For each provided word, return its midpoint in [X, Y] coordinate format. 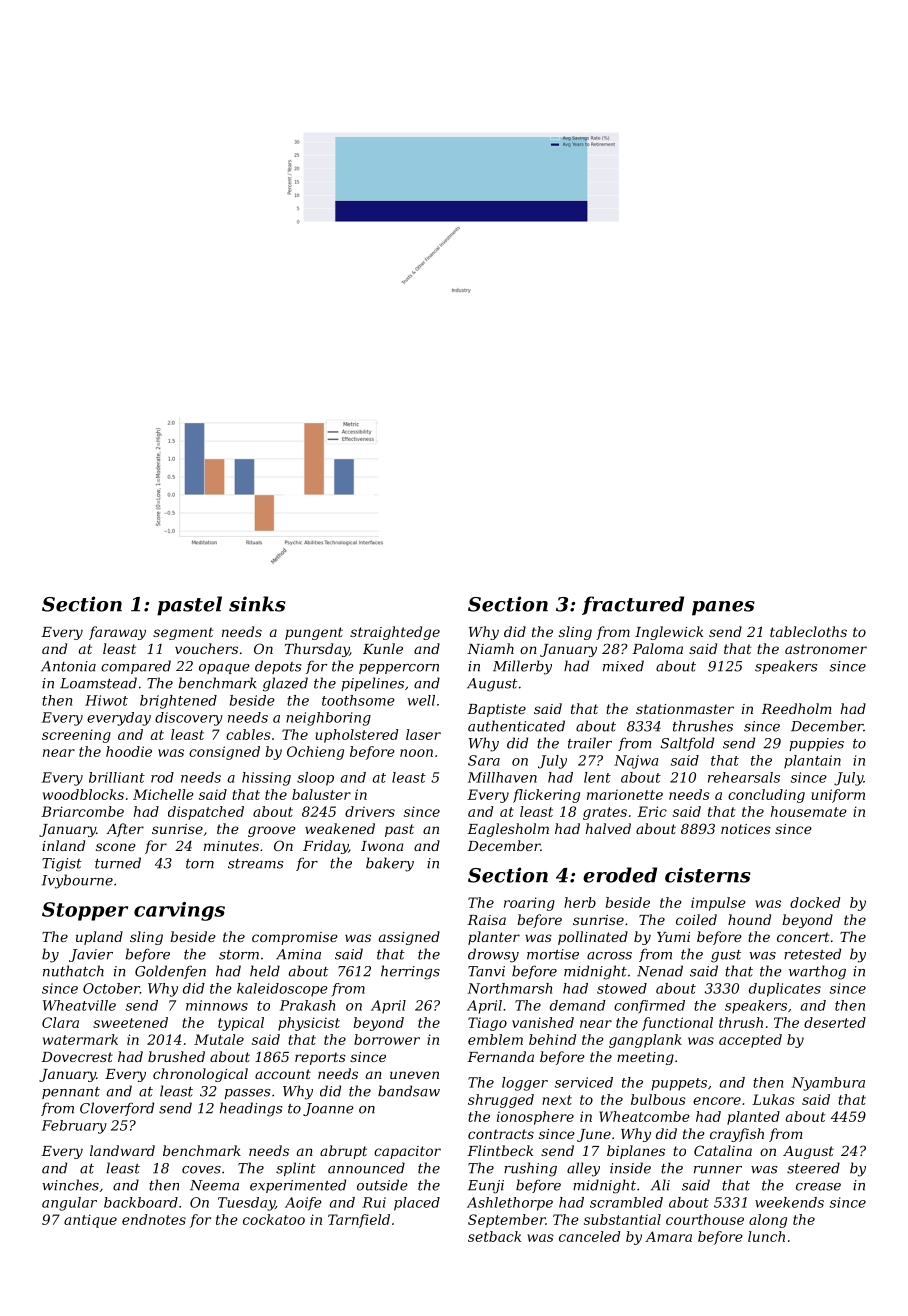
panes [723, 608]
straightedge [395, 633]
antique [90, 1221]
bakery [390, 864]
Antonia [68, 666]
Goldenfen [170, 972]
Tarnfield [359, 1221]
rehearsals [744, 777]
